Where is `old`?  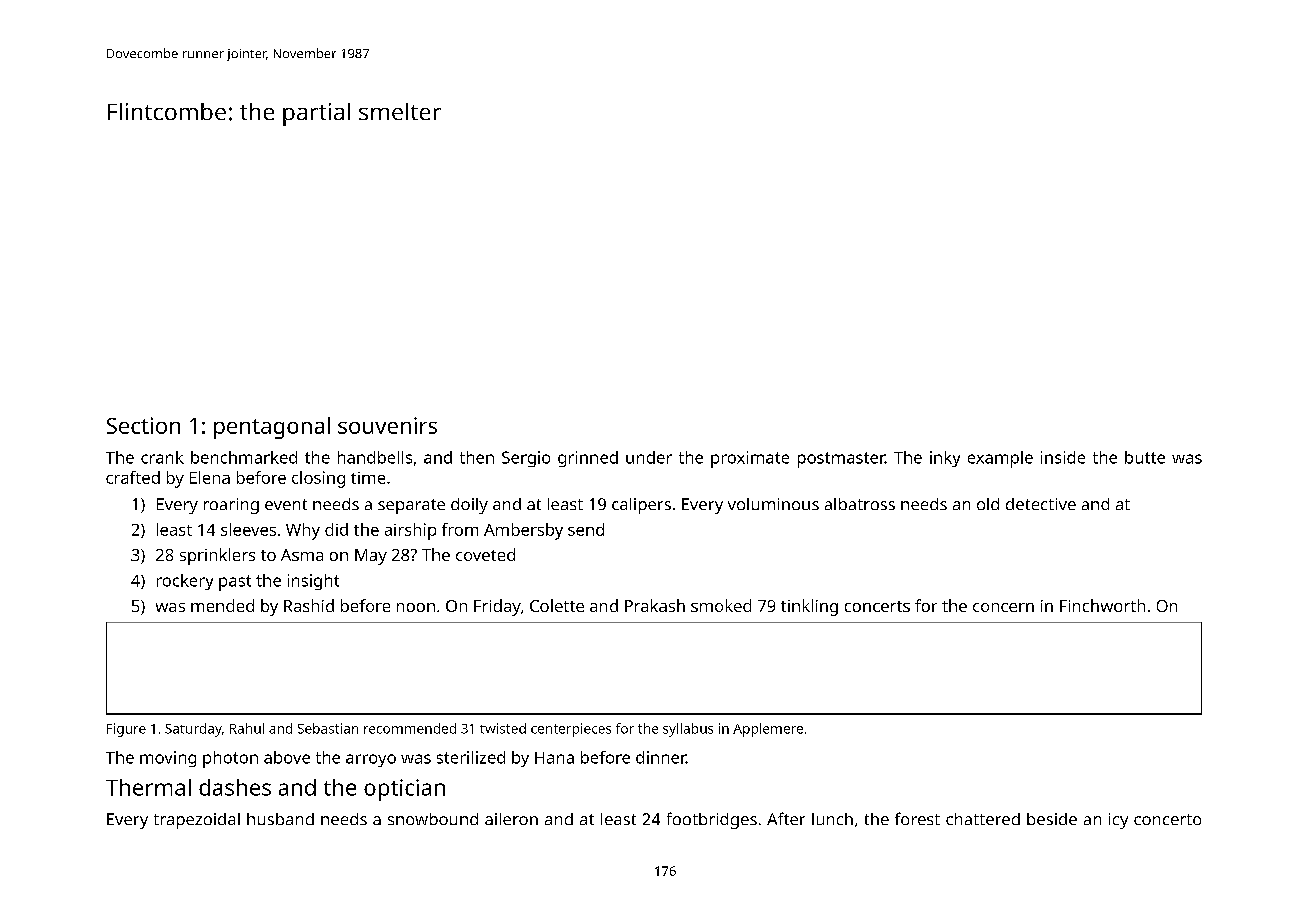
old is located at coordinates (988, 504).
